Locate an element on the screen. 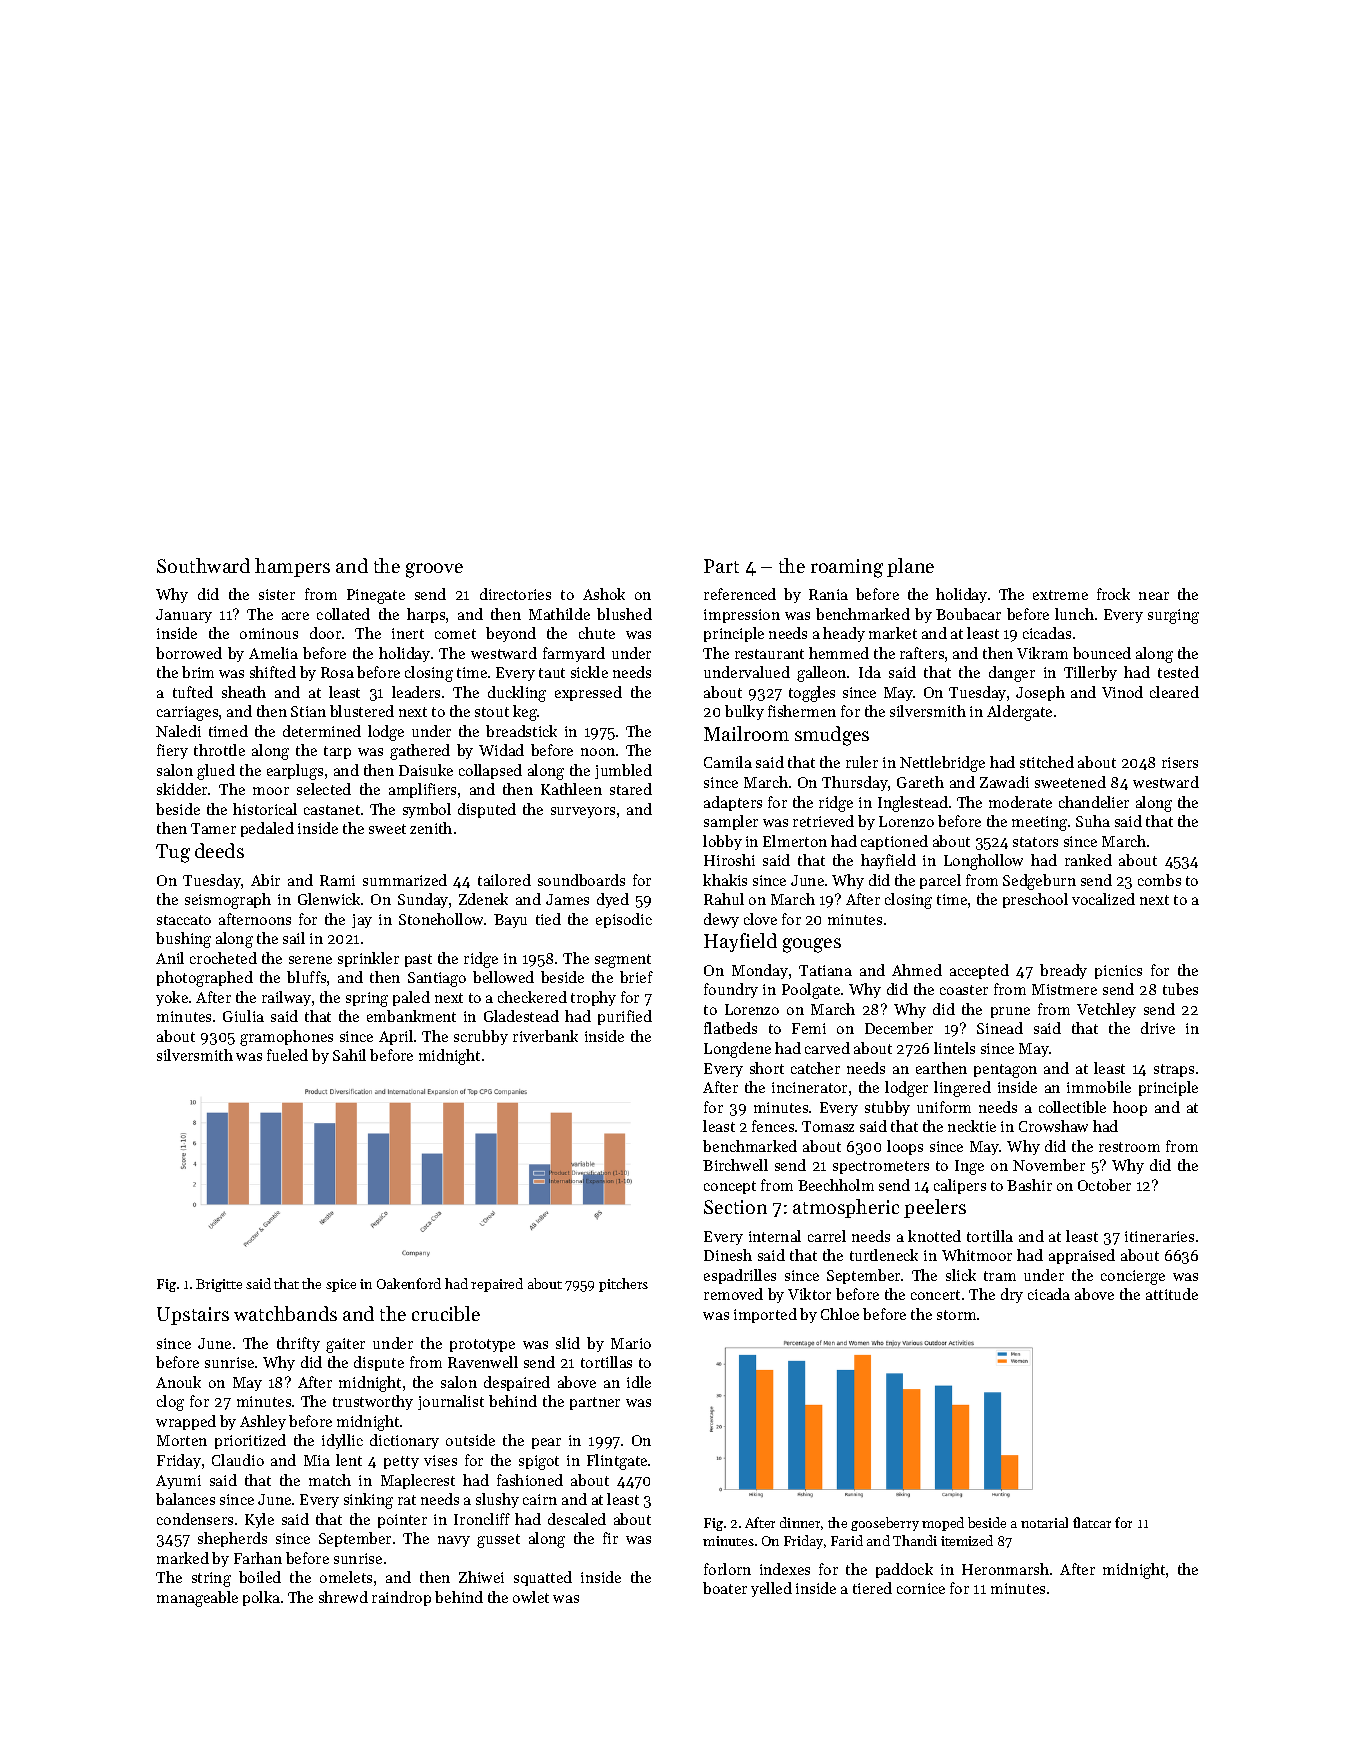  checkered is located at coordinates (532, 997).
